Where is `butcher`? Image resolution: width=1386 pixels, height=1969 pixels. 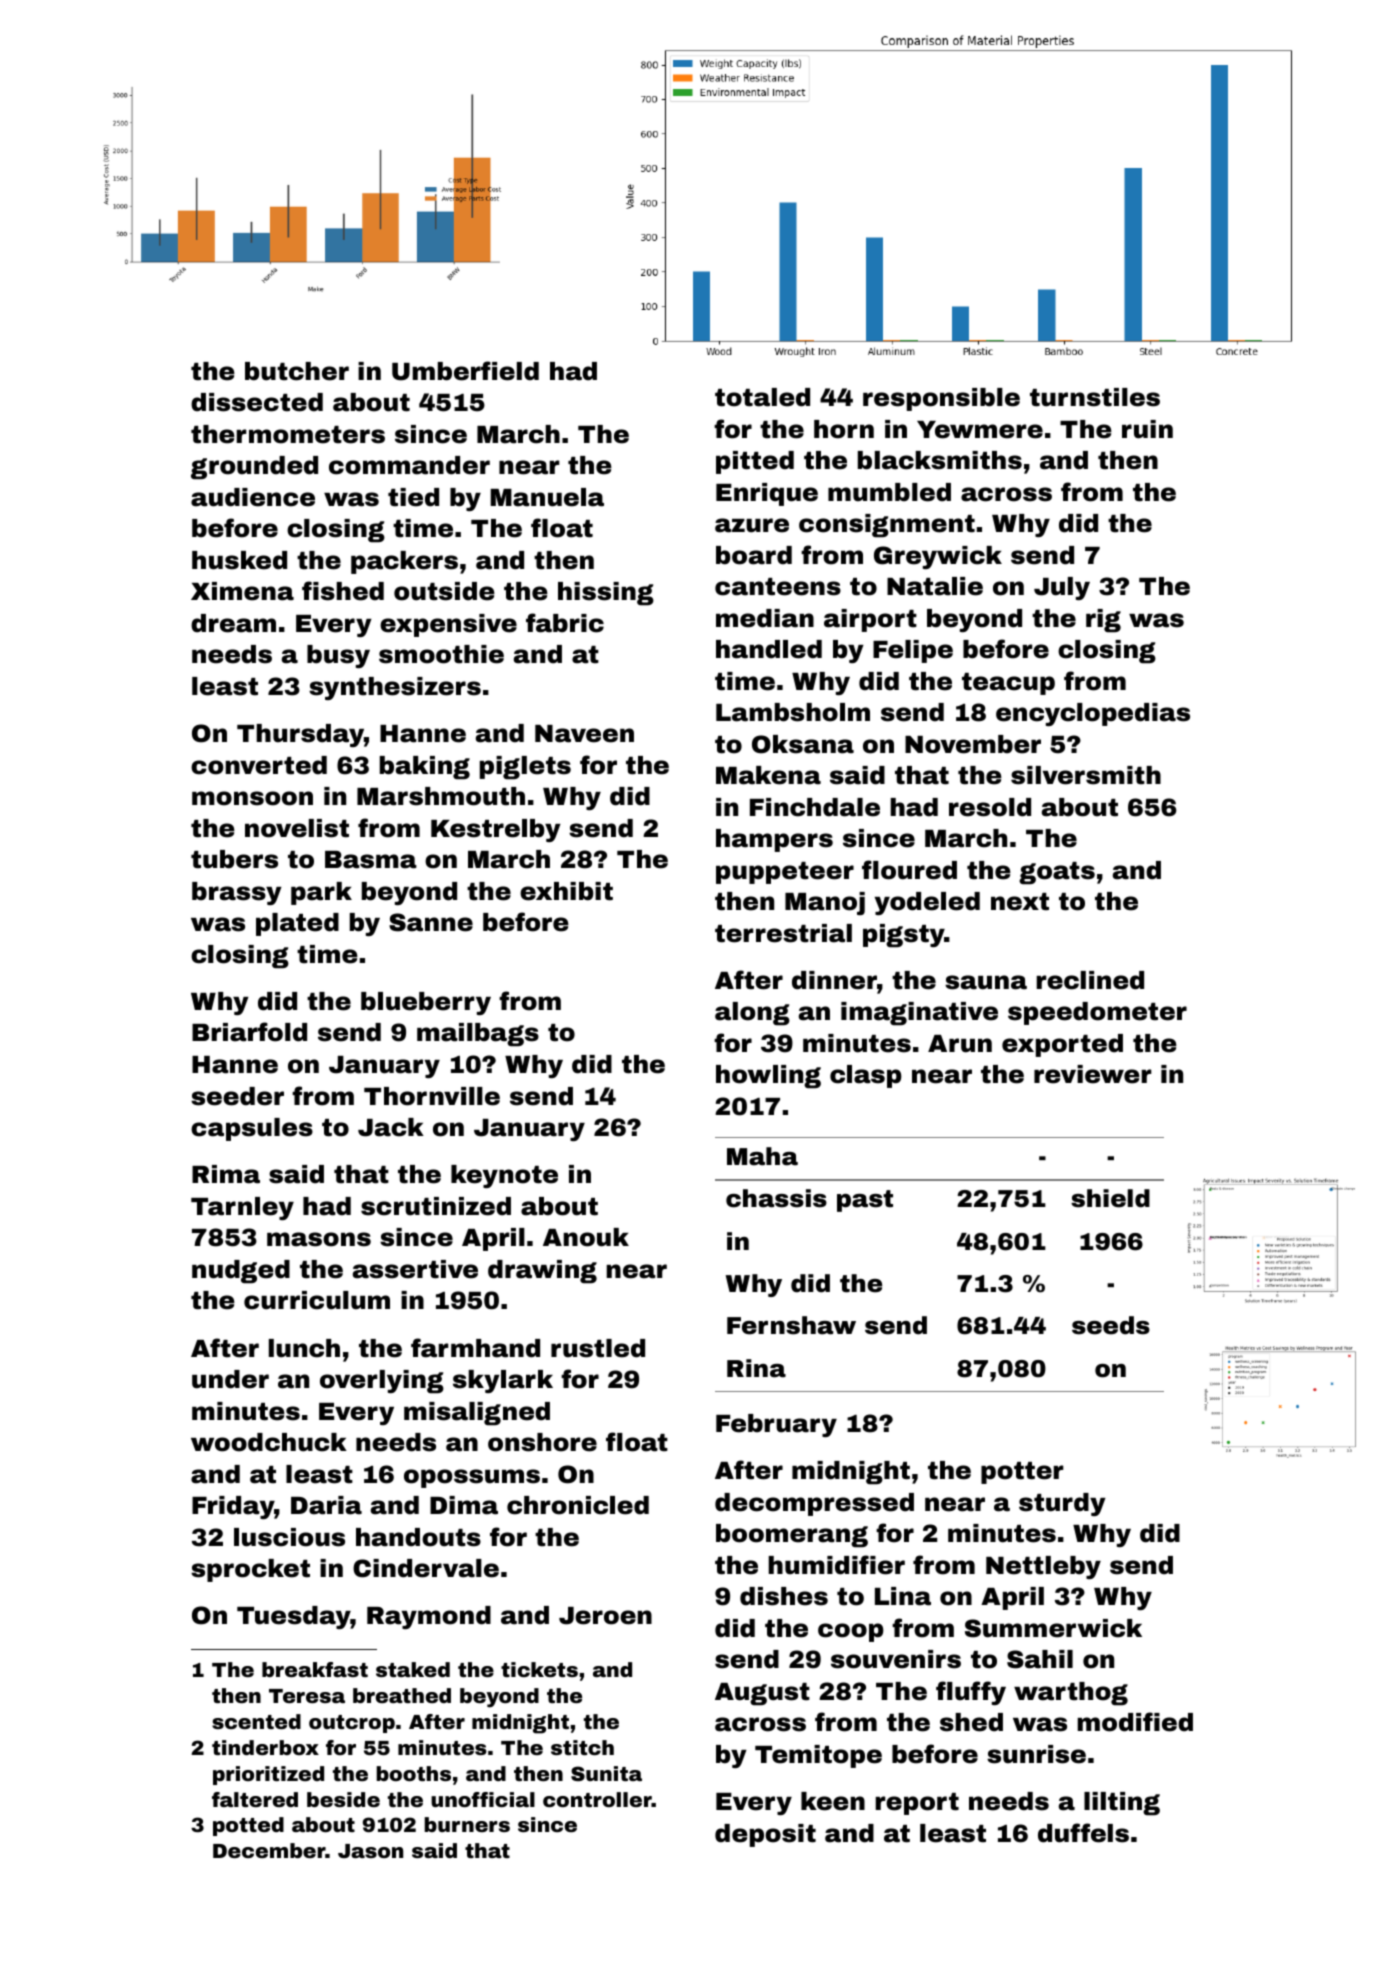 butcher is located at coordinates (297, 371).
